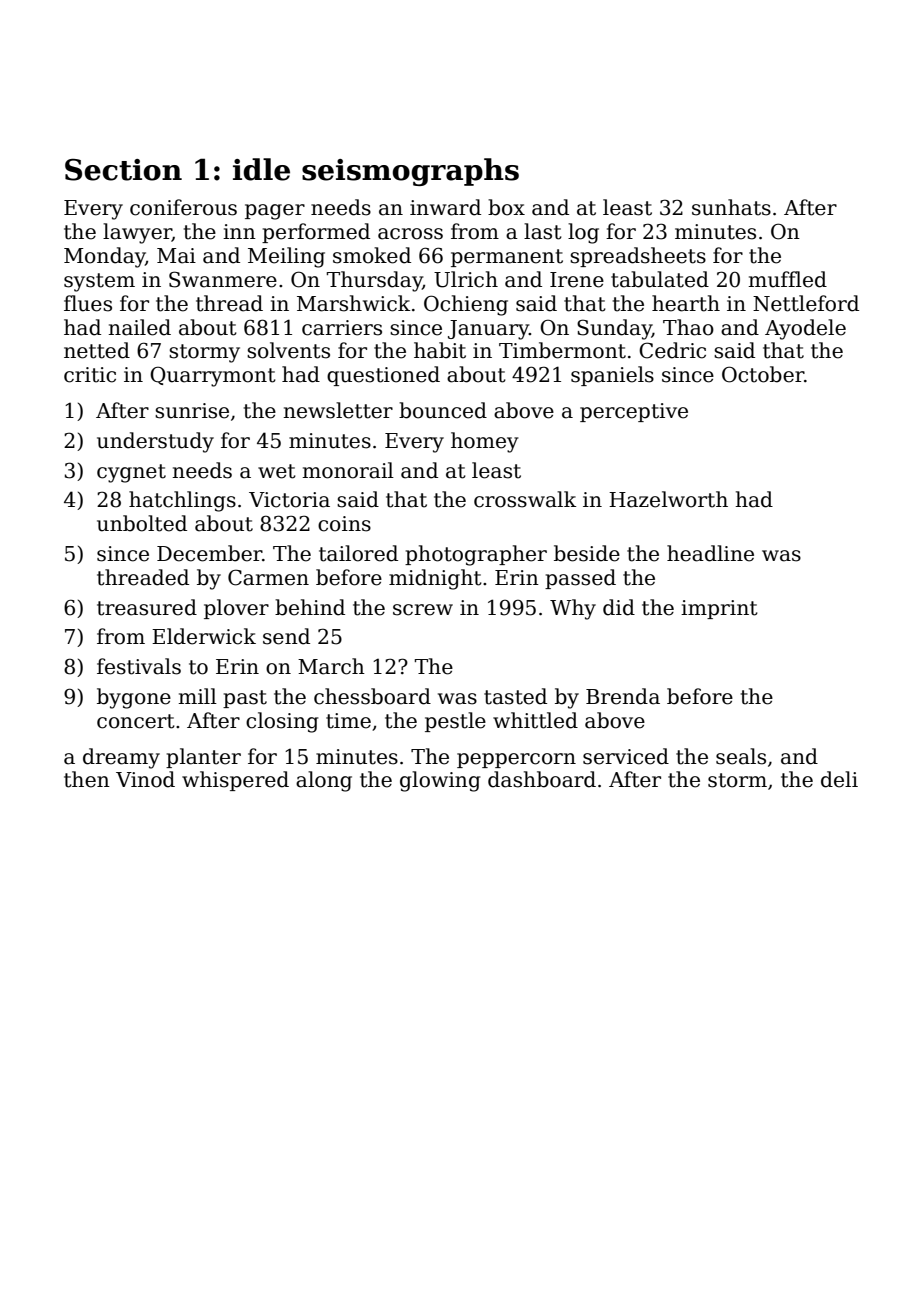 This screenshot has width=924, height=1311. Describe the element at coordinates (638, 257) in the screenshot. I see `spreadsheets` at that location.
